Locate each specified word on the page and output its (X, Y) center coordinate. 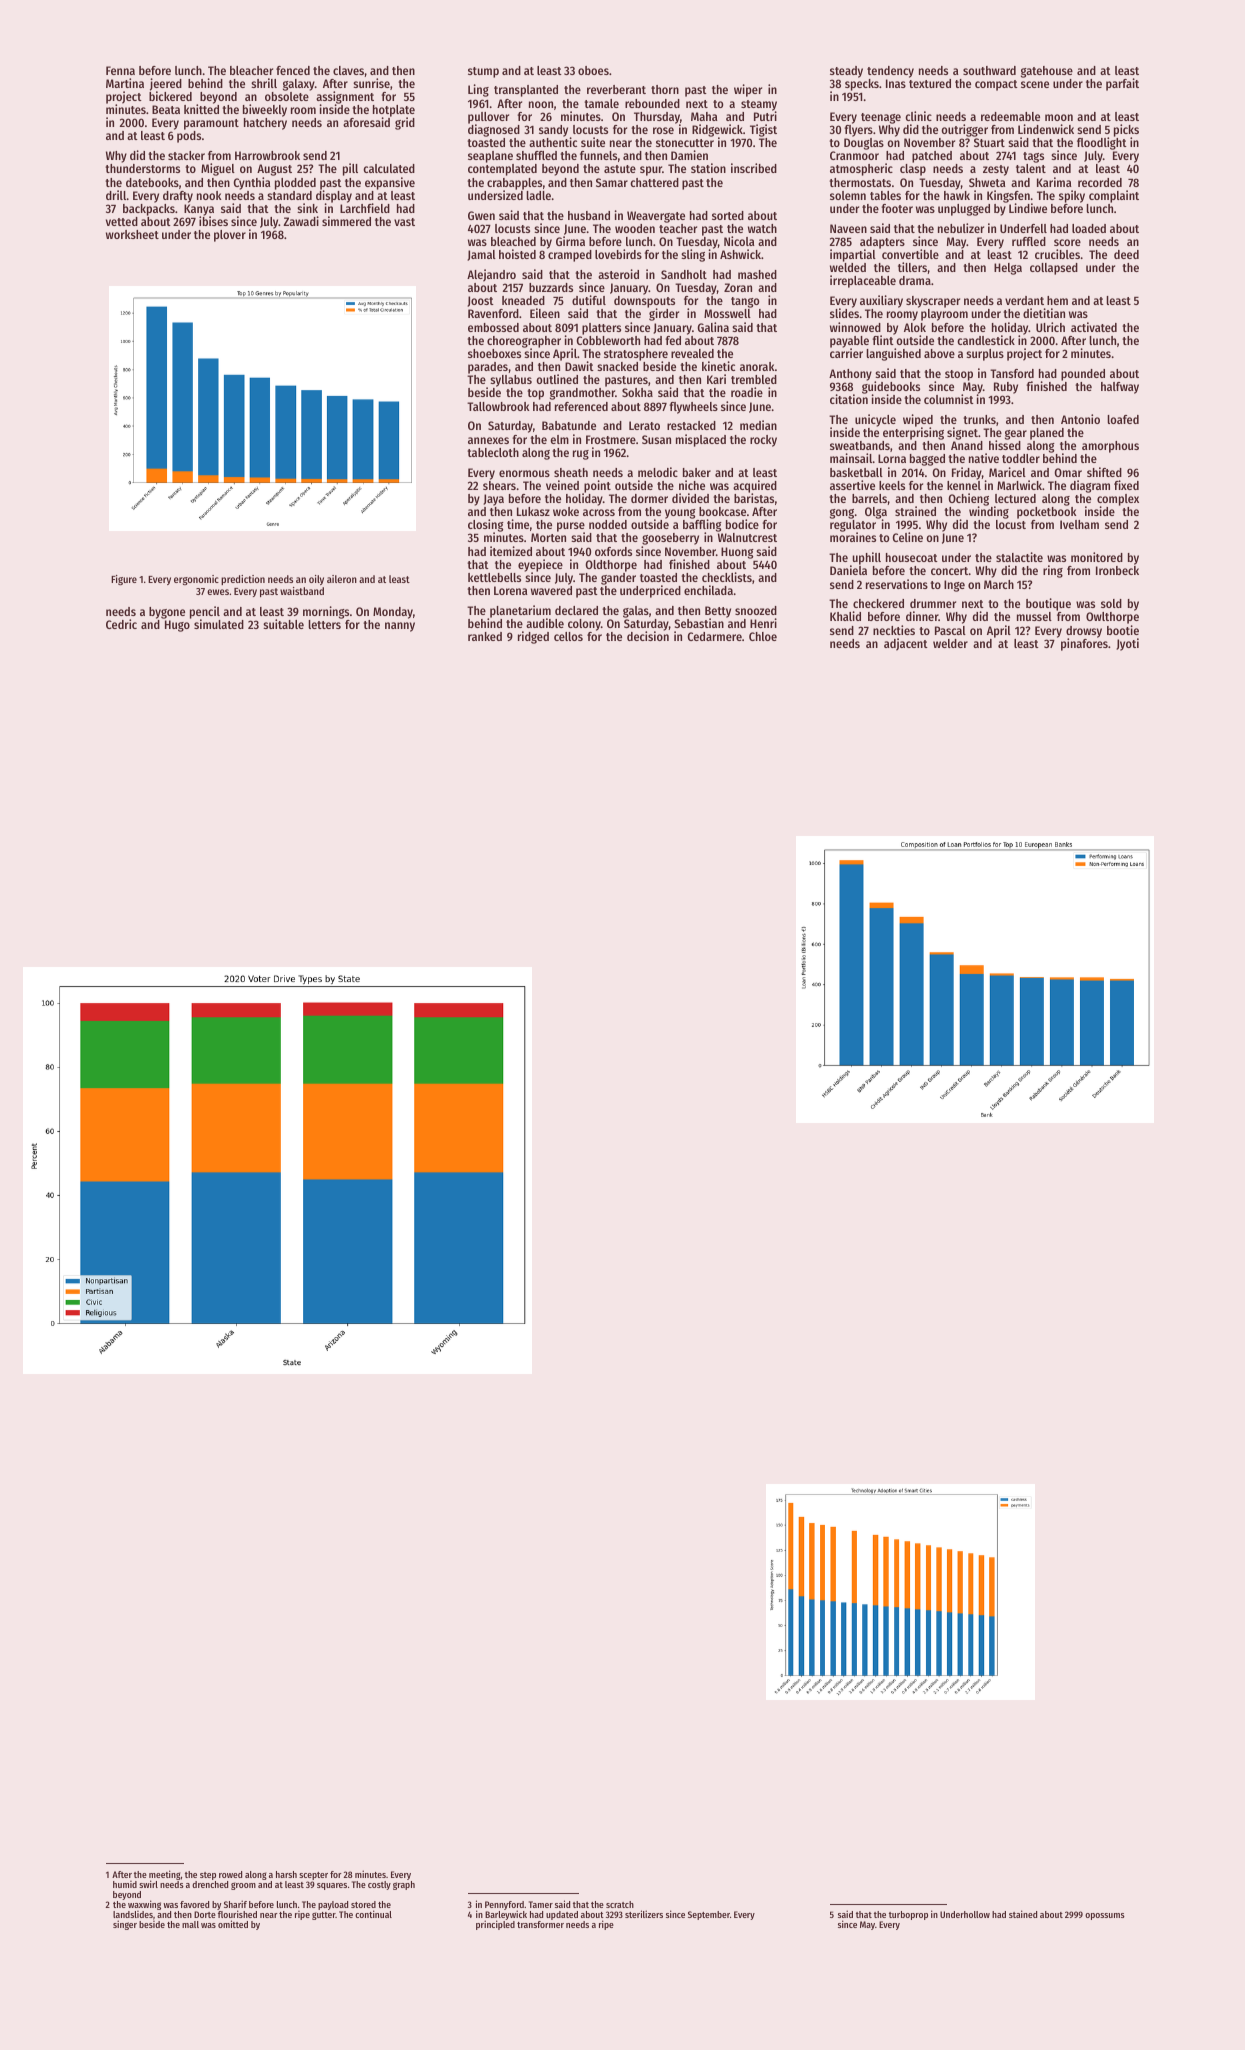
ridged (533, 637)
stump (483, 72)
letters (324, 624)
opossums (1105, 1916)
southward (989, 70)
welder (950, 643)
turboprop (908, 1915)
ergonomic (196, 580)
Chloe (763, 636)
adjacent (906, 644)
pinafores (1084, 644)
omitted (233, 1924)
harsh (286, 1874)
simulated (219, 624)
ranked (485, 636)
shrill (264, 83)
